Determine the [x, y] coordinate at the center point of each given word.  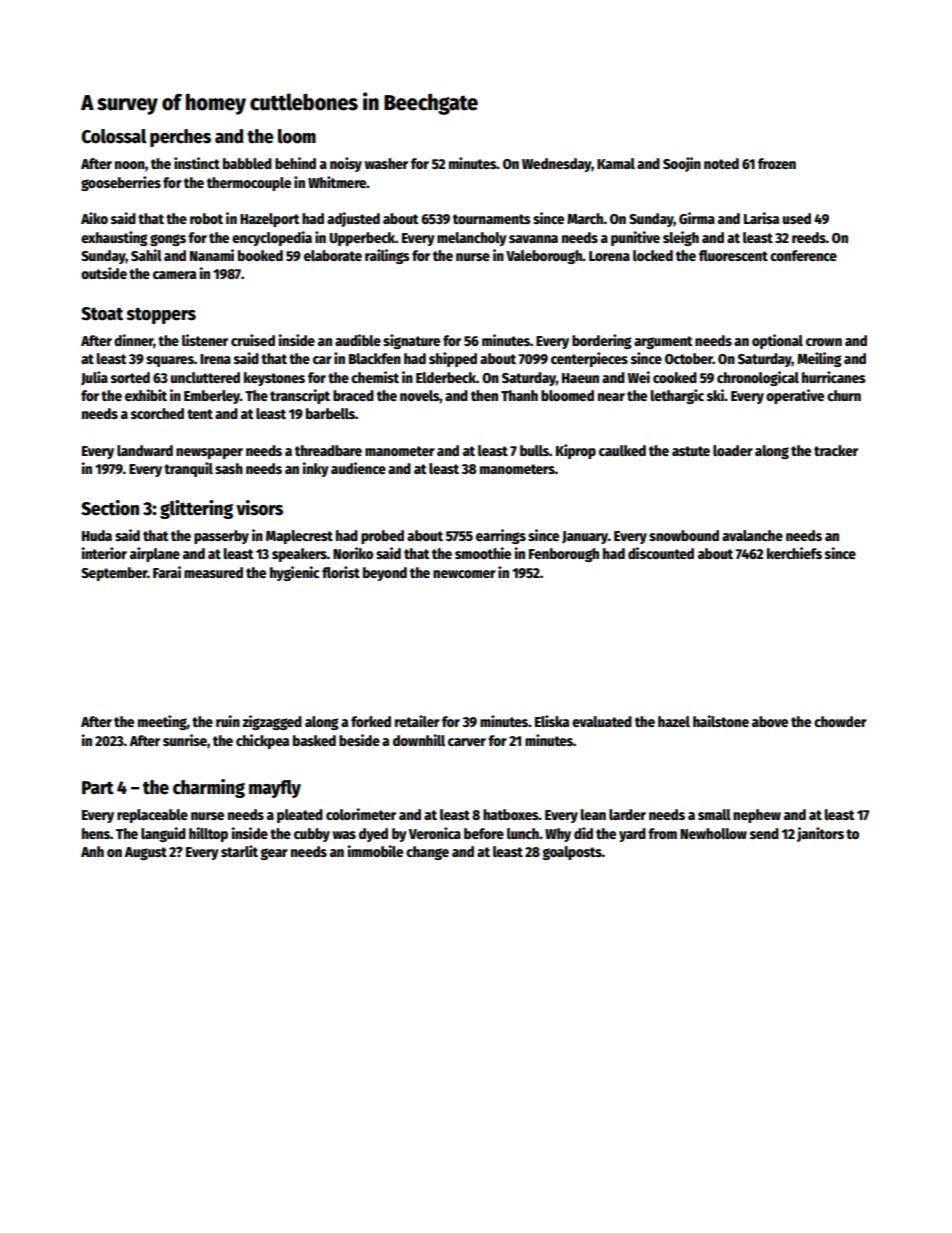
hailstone [721, 721]
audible [358, 340]
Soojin [682, 164]
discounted [661, 553]
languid [163, 834]
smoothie [483, 553]
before [484, 833]
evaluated [602, 721]
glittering [196, 509]
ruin [228, 721]
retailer [417, 721]
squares [170, 361]
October [689, 358]
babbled [247, 163]
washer [386, 163]
